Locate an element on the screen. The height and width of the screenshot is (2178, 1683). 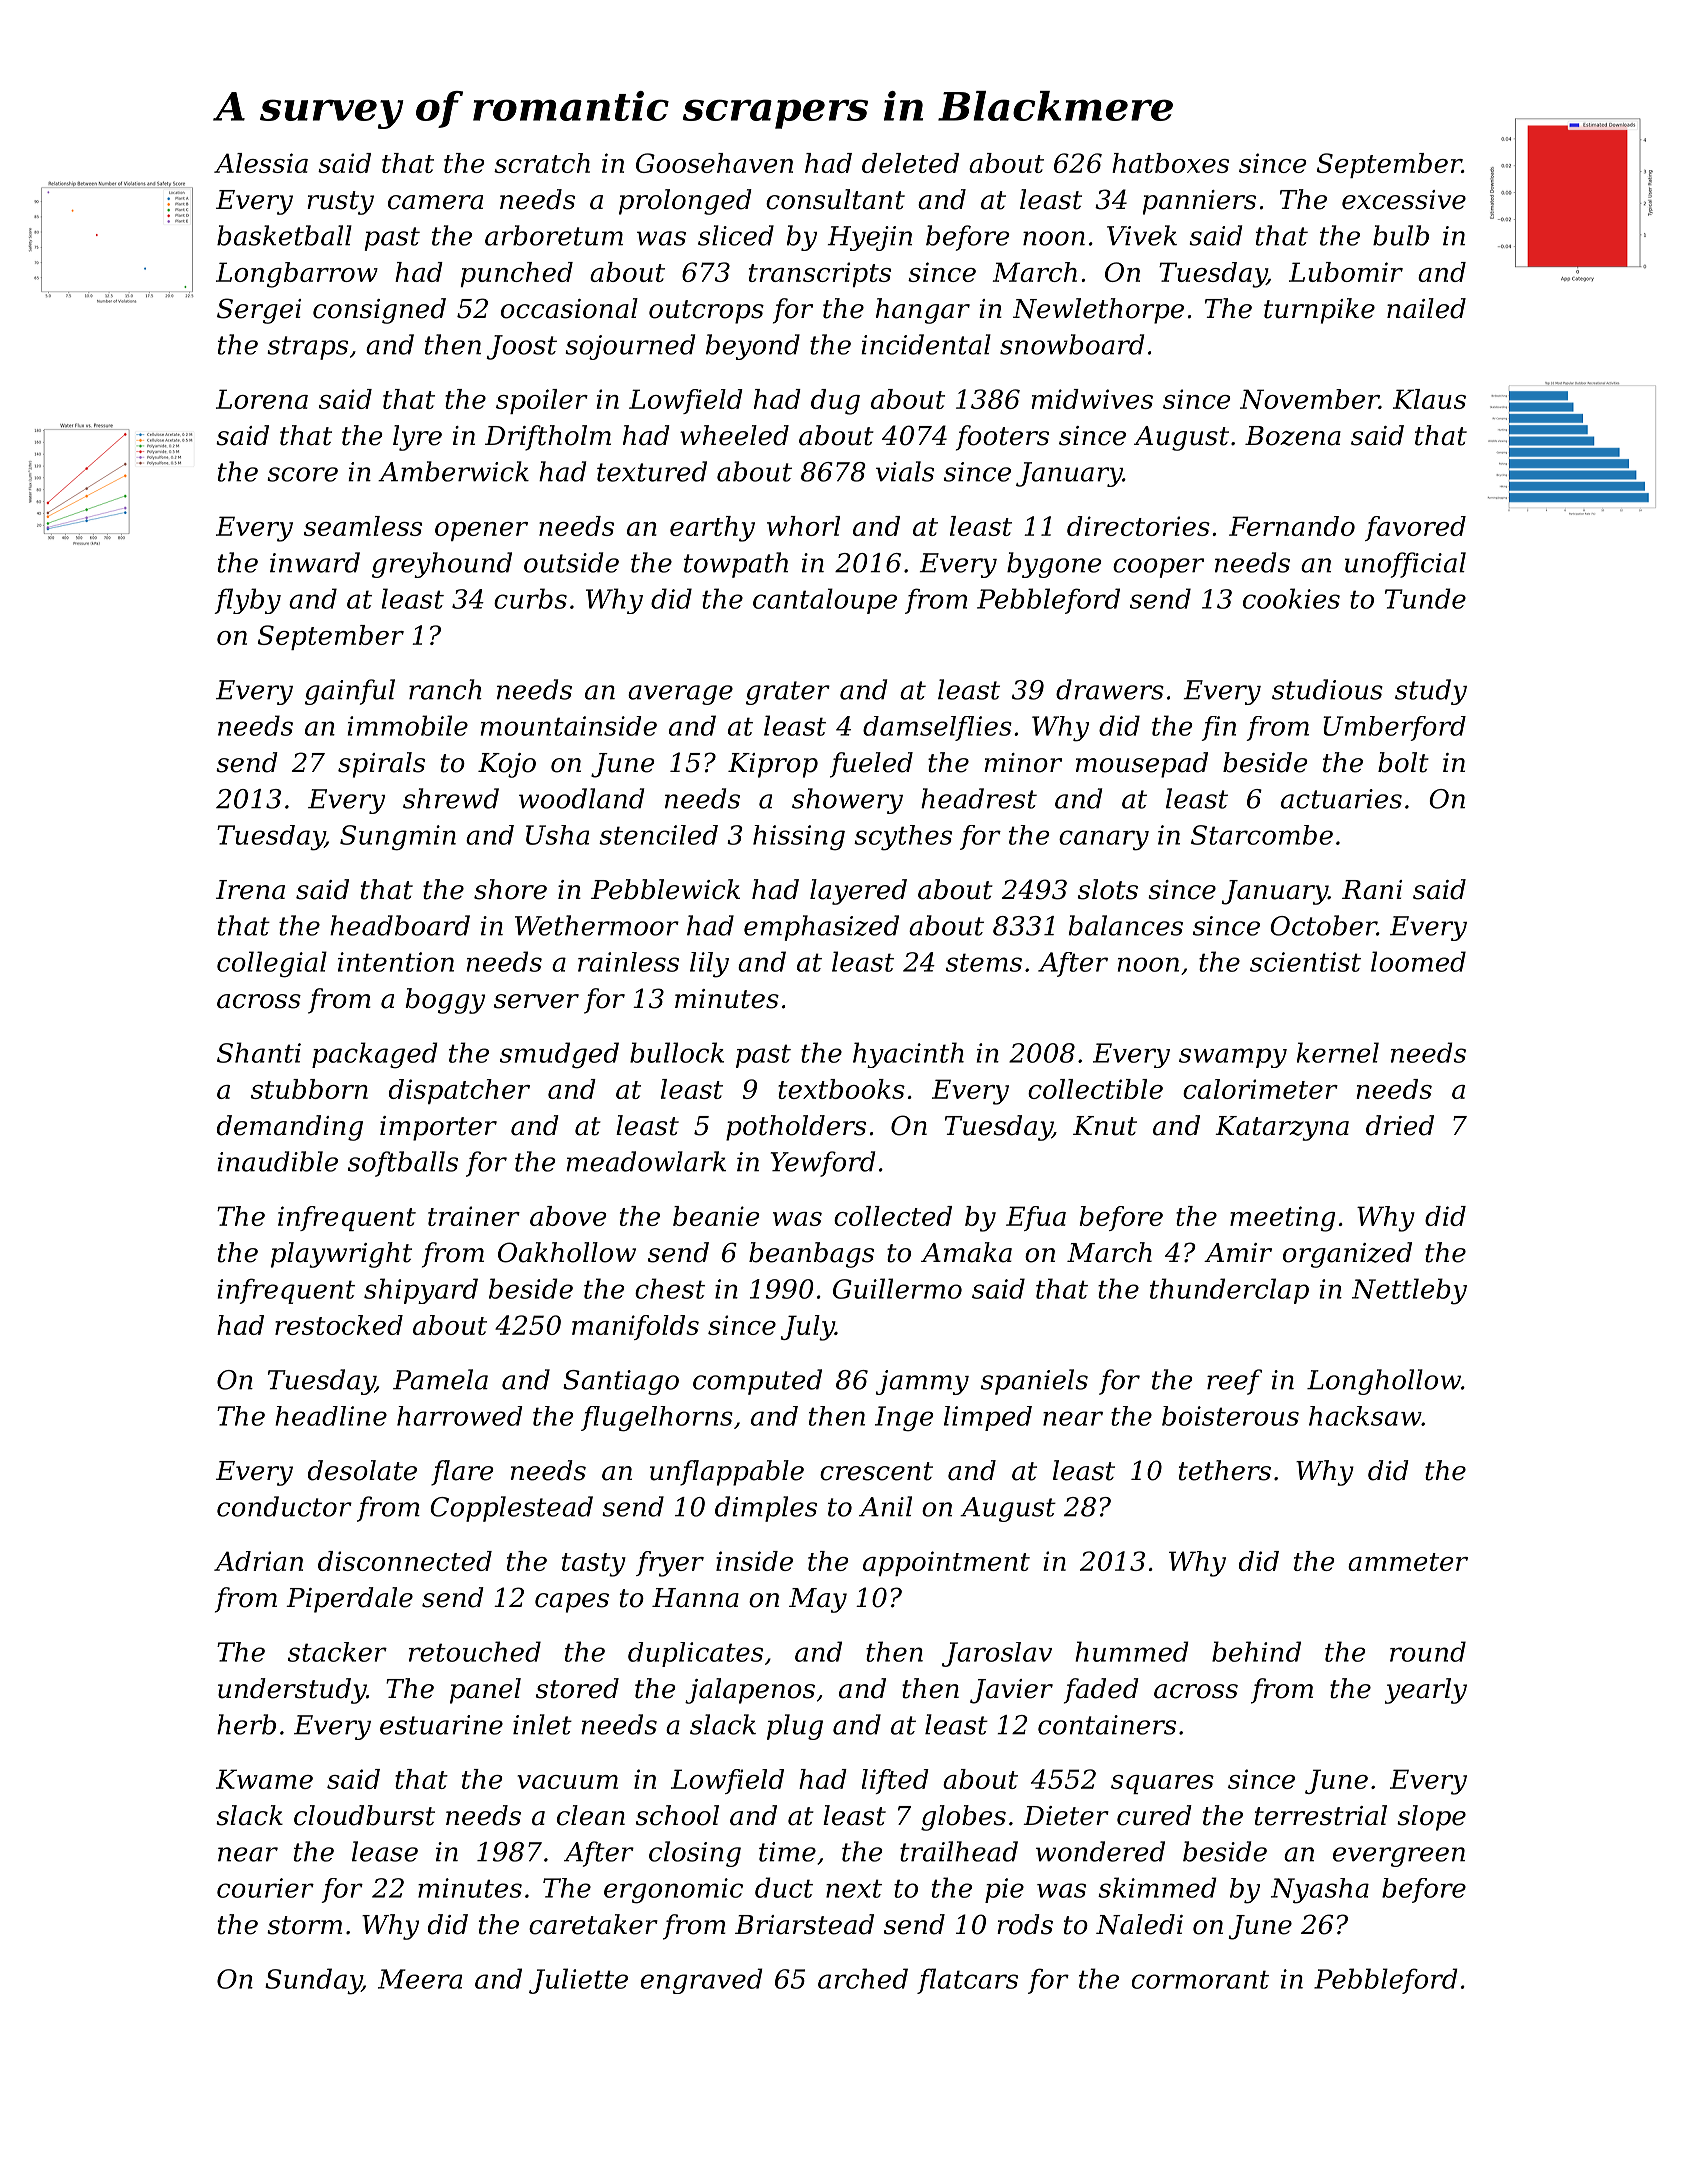
Irena is located at coordinates (250, 890).
